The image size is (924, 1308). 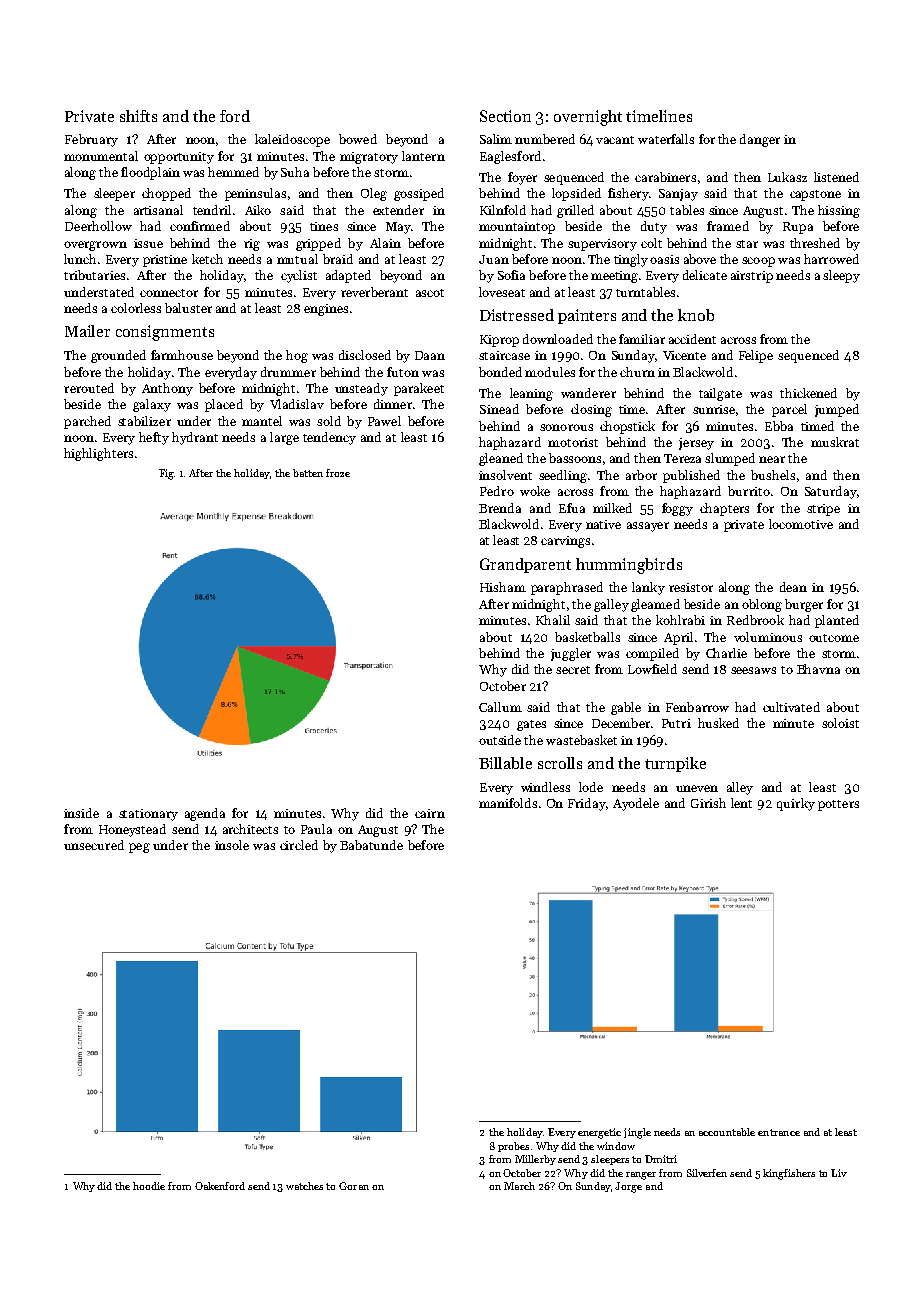 I want to click on Ayodele, so click(x=636, y=804).
